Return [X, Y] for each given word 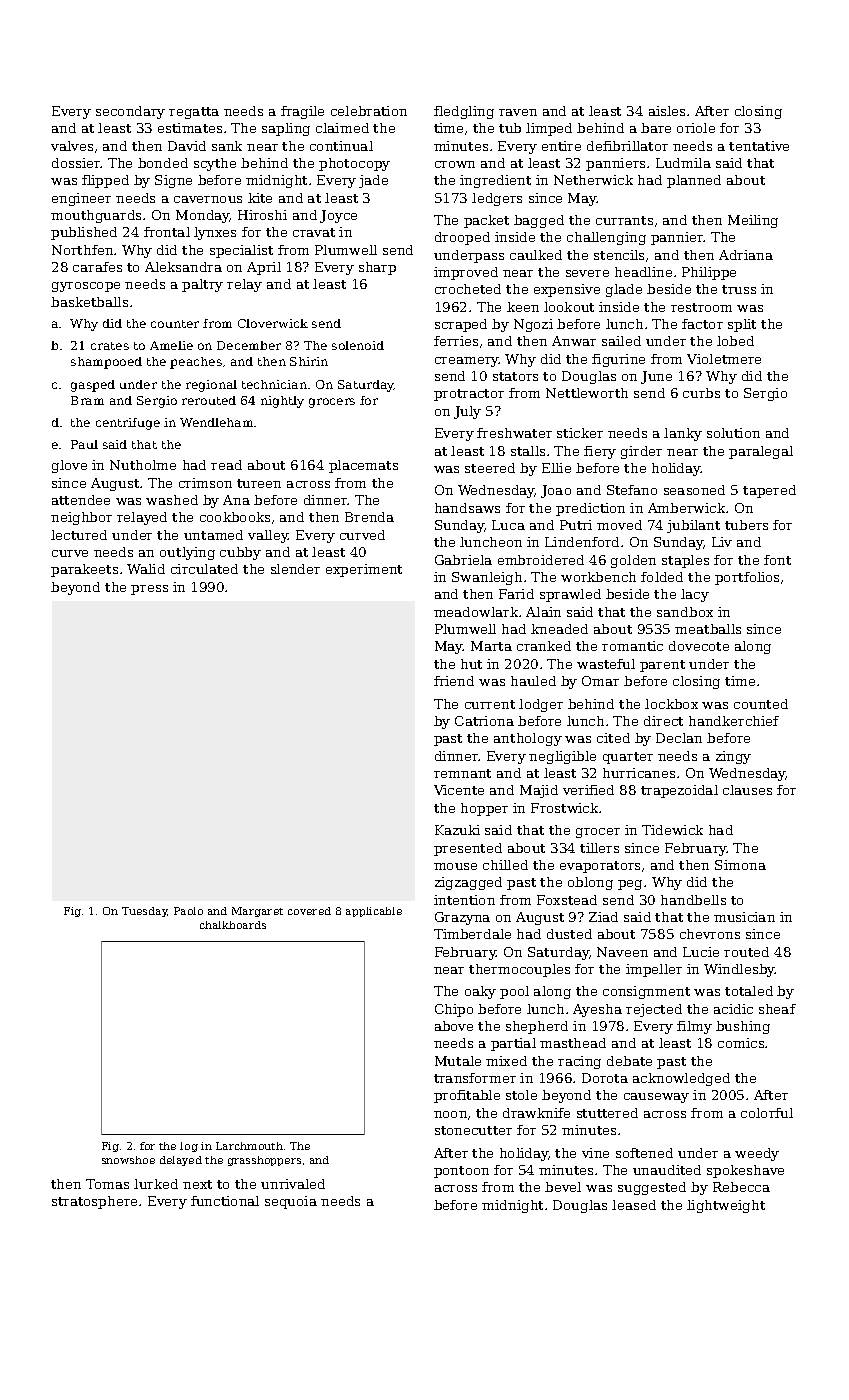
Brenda [369, 517]
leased [634, 1205]
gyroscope [86, 287]
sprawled [570, 595]
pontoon [461, 1172]
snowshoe [128, 1160]
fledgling [464, 112]
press [149, 590]
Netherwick [593, 180]
